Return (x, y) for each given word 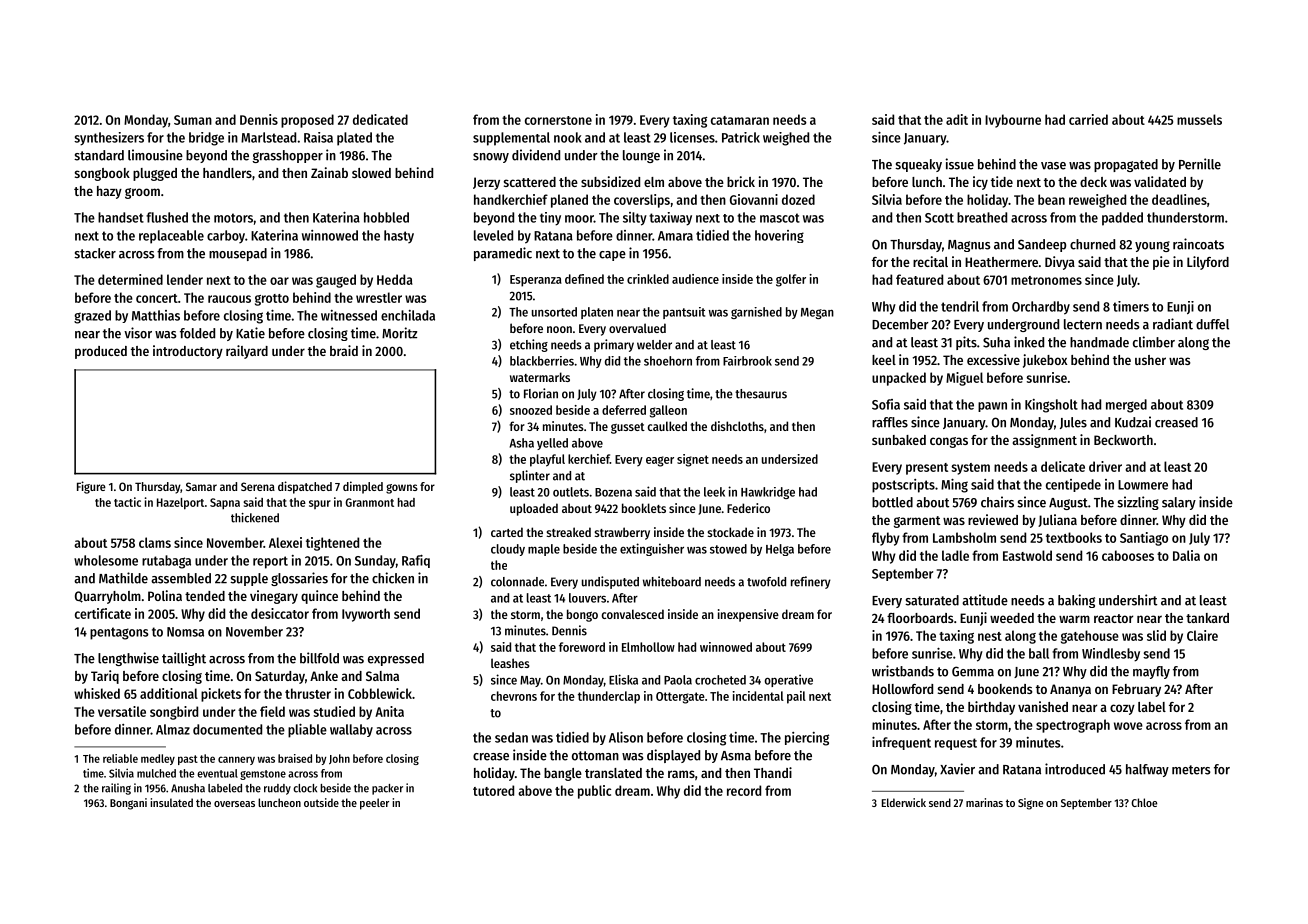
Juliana (1057, 520)
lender (185, 279)
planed (569, 201)
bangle (563, 774)
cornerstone (558, 120)
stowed (728, 549)
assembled (181, 578)
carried (1088, 119)
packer (387, 789)
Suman (193, 120)
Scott (939, 218)
